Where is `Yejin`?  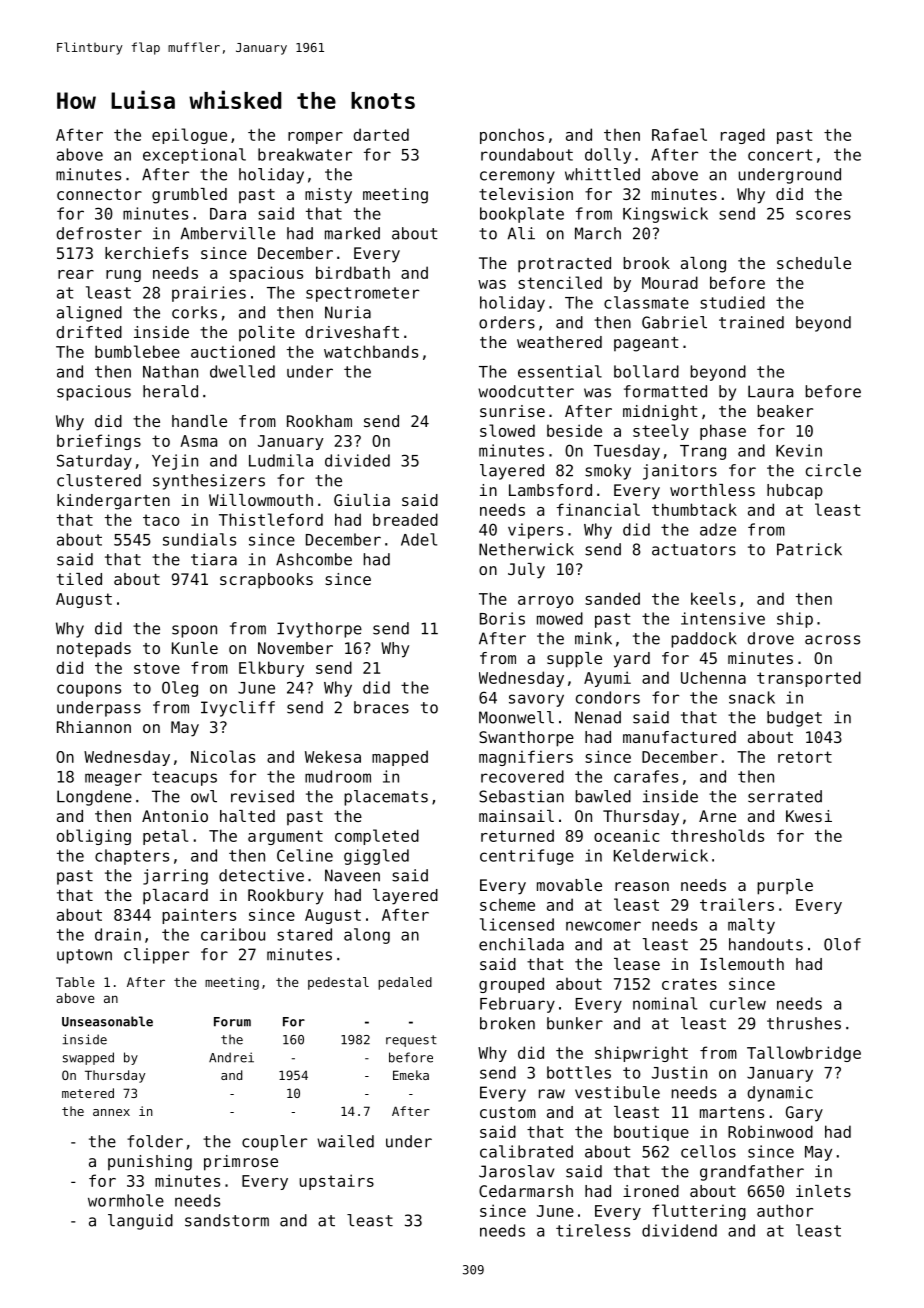
Yejin is located at coordinates (175, 462).
